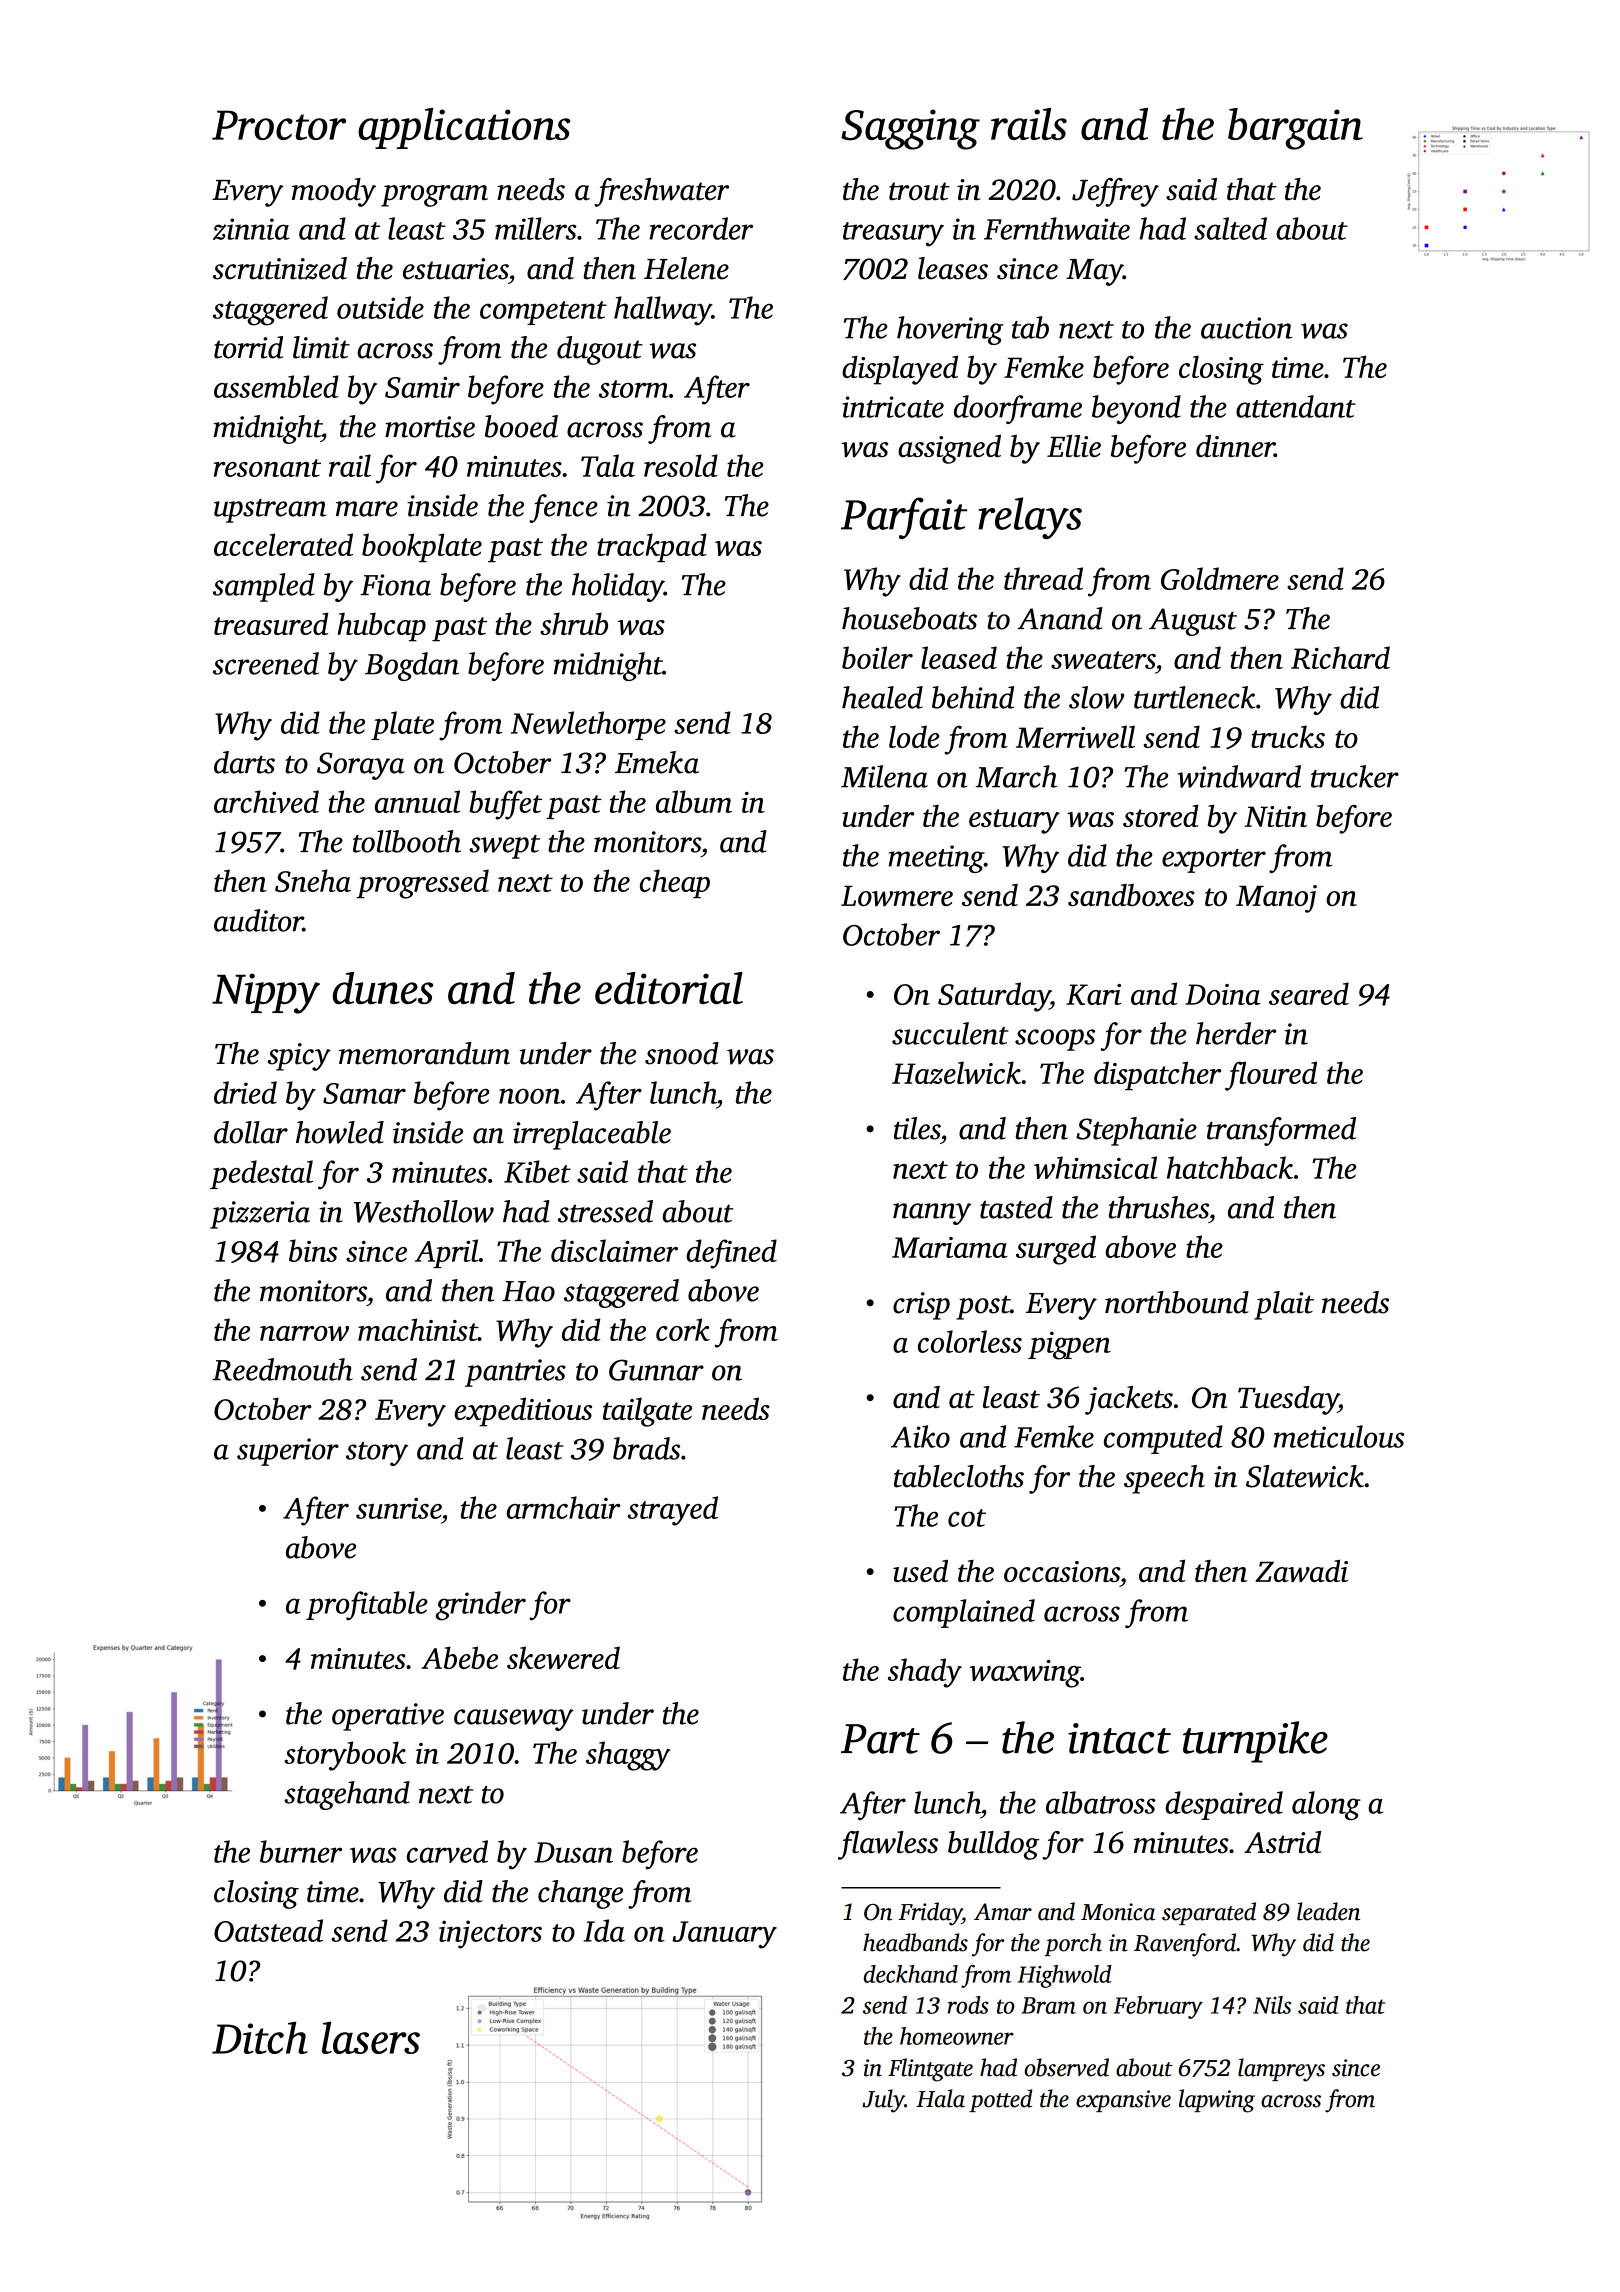 The width and height of the document is (1620, 2292). I want to click on dinner, so click(1235, 446).
